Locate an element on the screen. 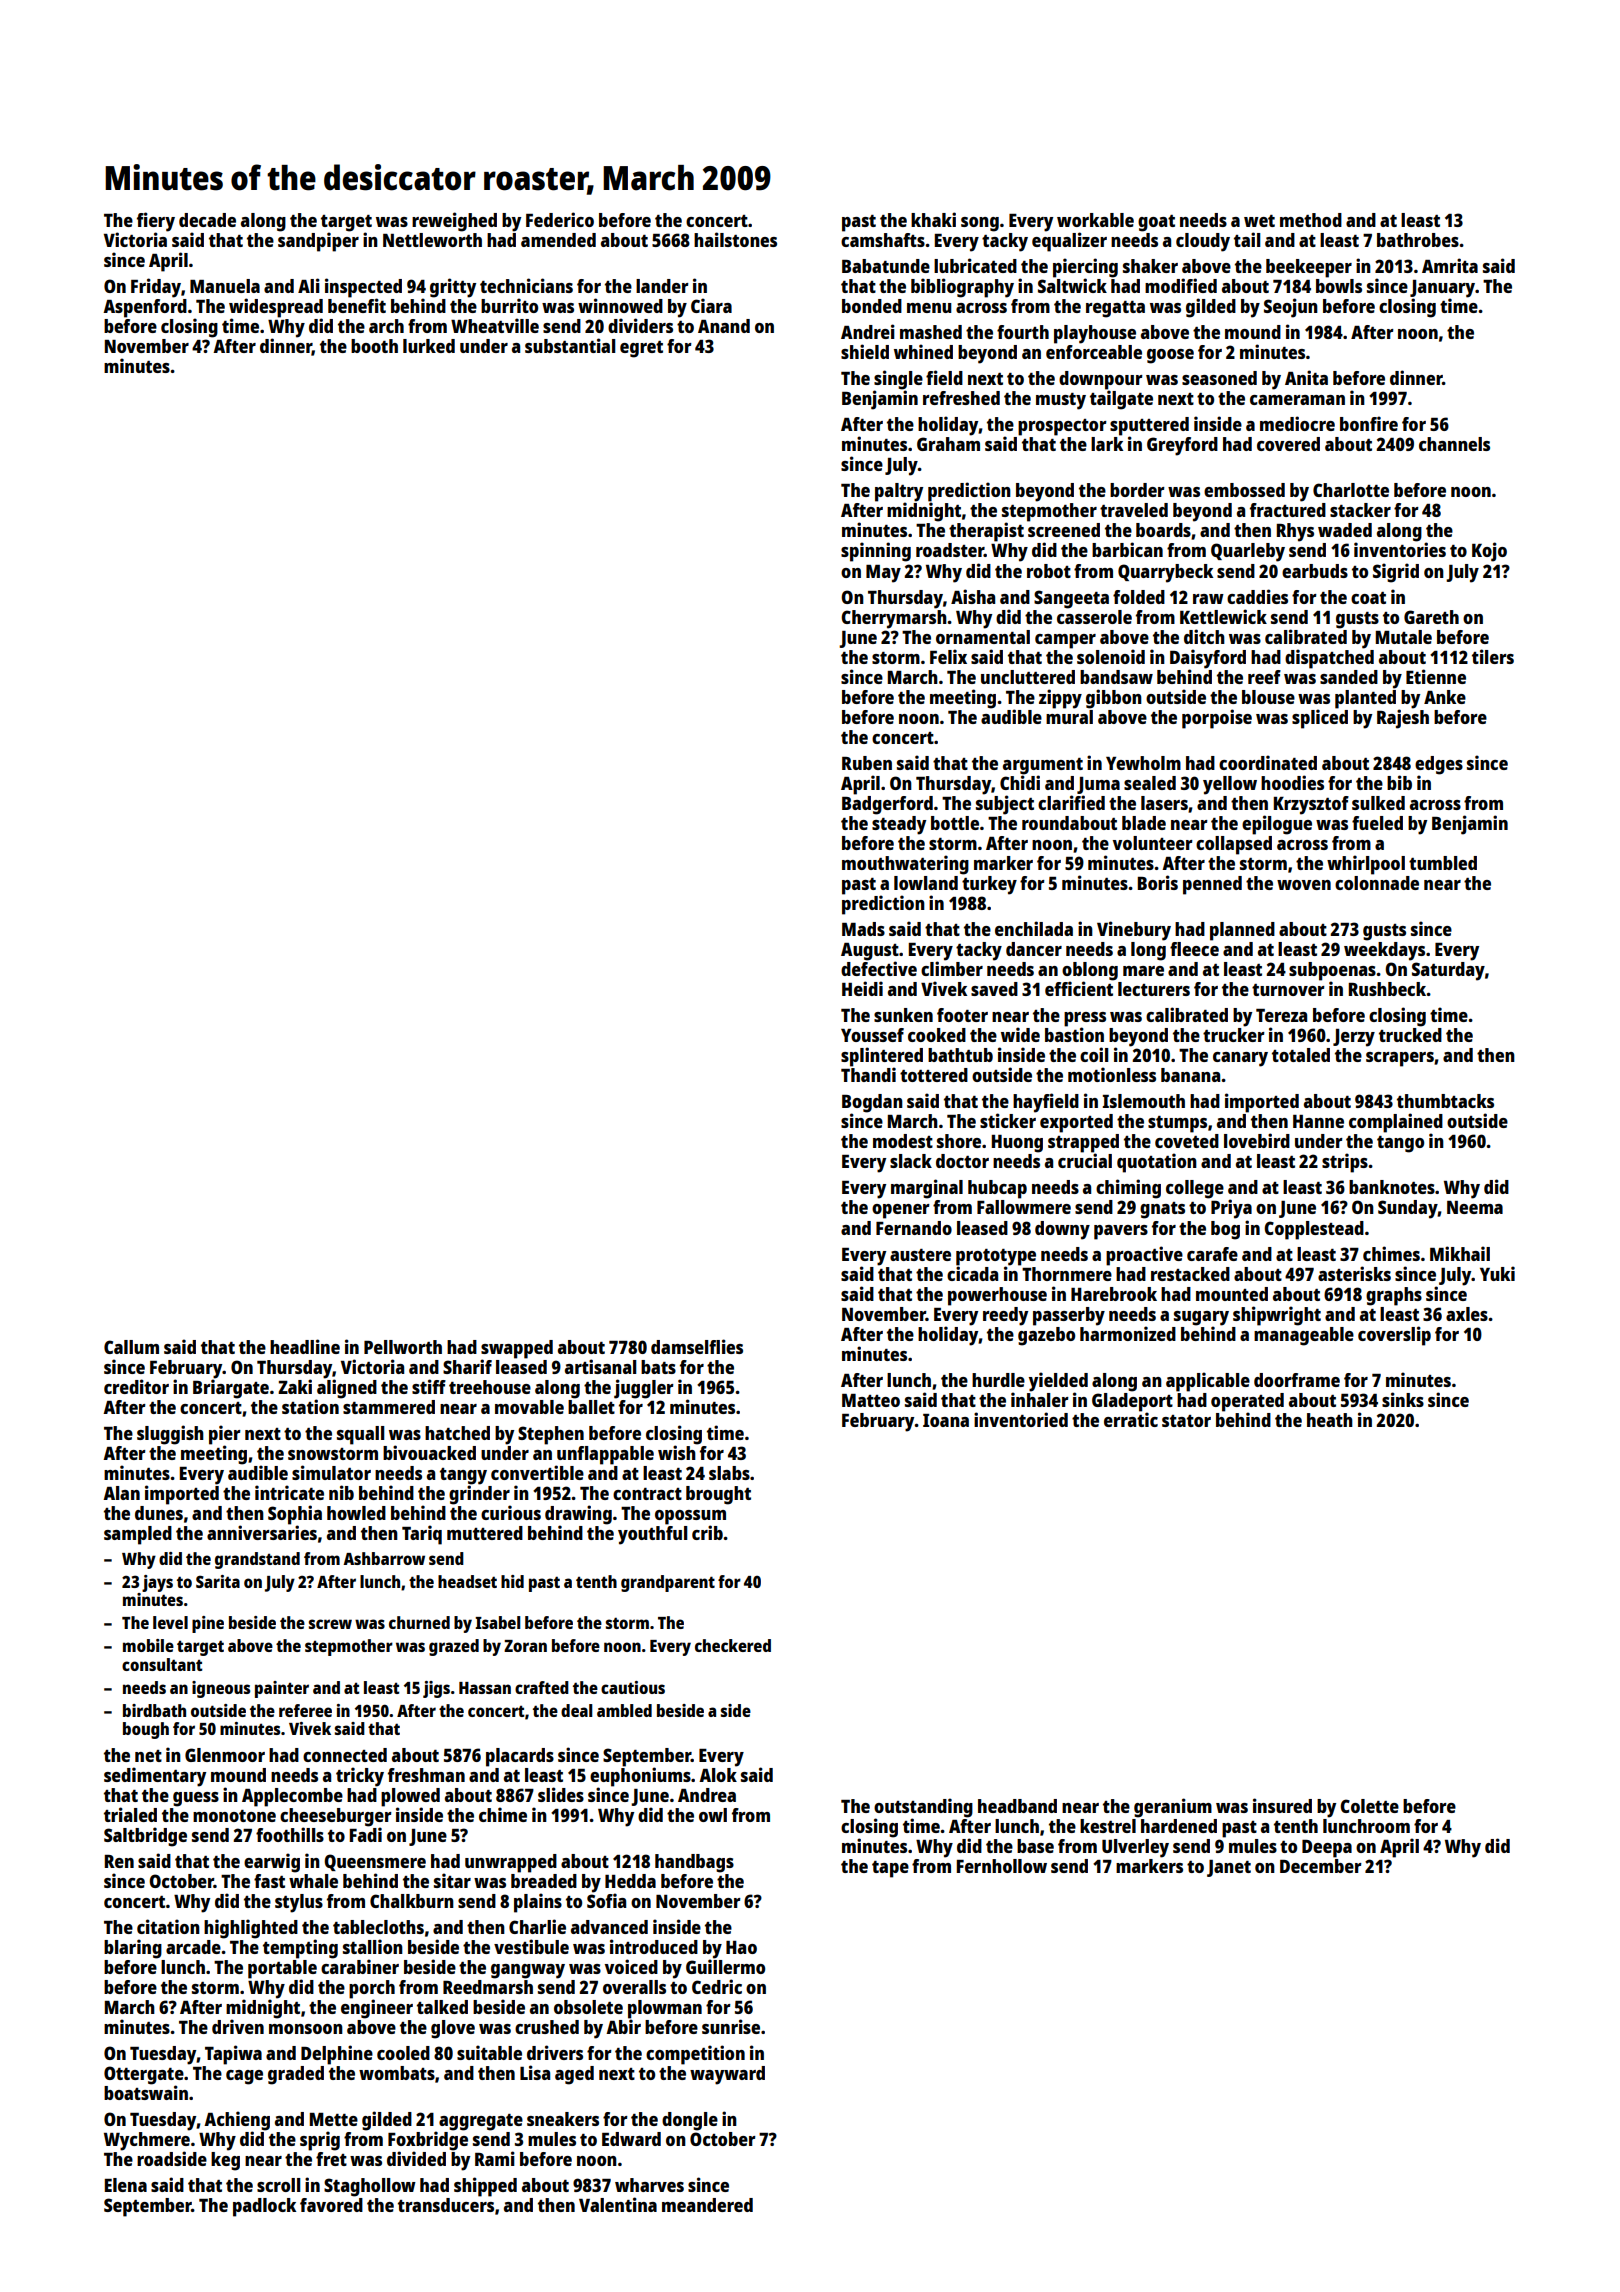  meandered is located at coordinates (707, 2205).
